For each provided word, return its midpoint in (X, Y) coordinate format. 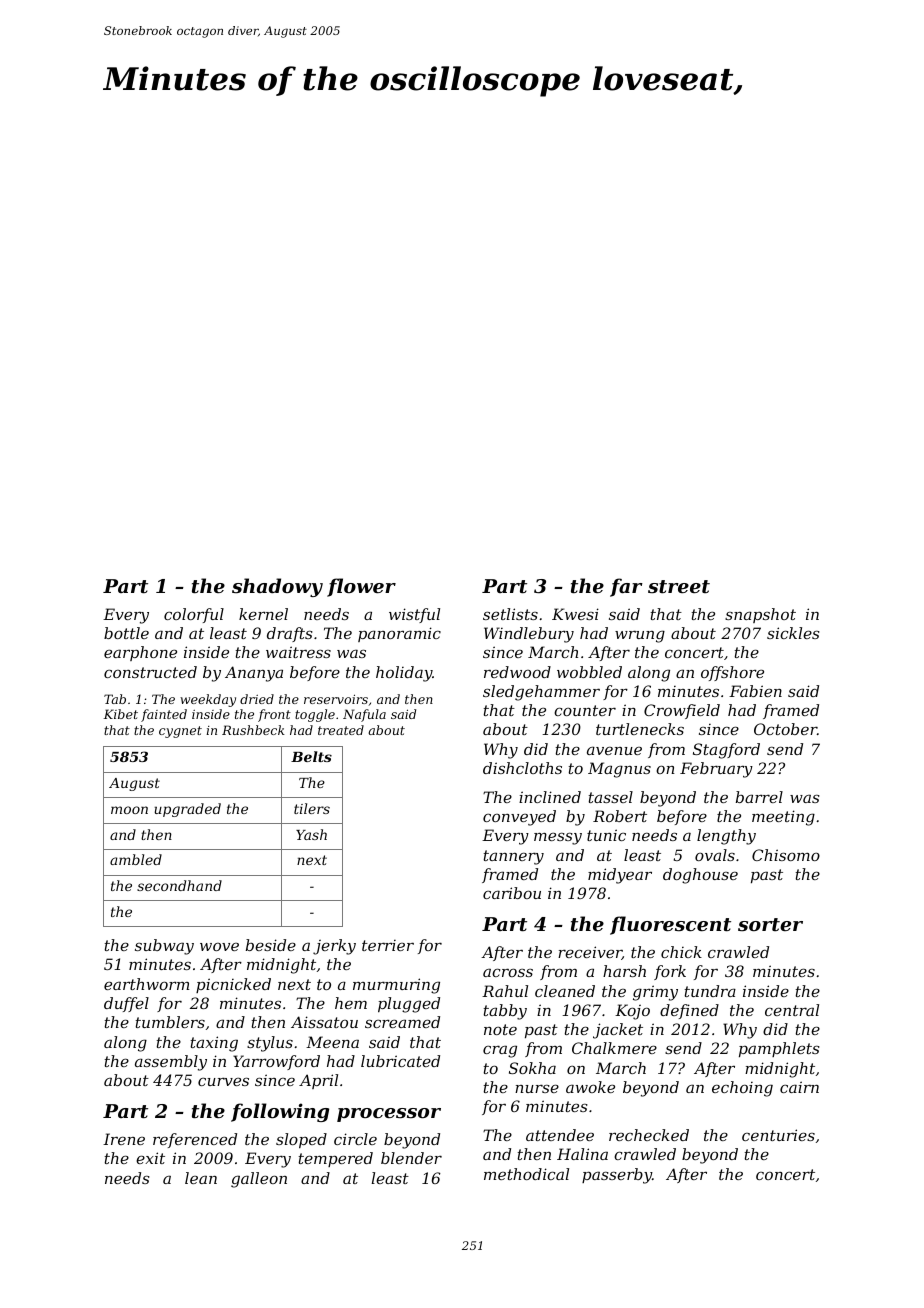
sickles (793, 633)
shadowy (277, 587)
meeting (783, 818)
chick (681, 952)
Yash (311, 834)
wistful (414, 615)
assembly (171, 1063)
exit (150, 1158)
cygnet (180, 732)
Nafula (364, 715)
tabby (505, 1012)
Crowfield (682, 711)
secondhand (179, 885)
